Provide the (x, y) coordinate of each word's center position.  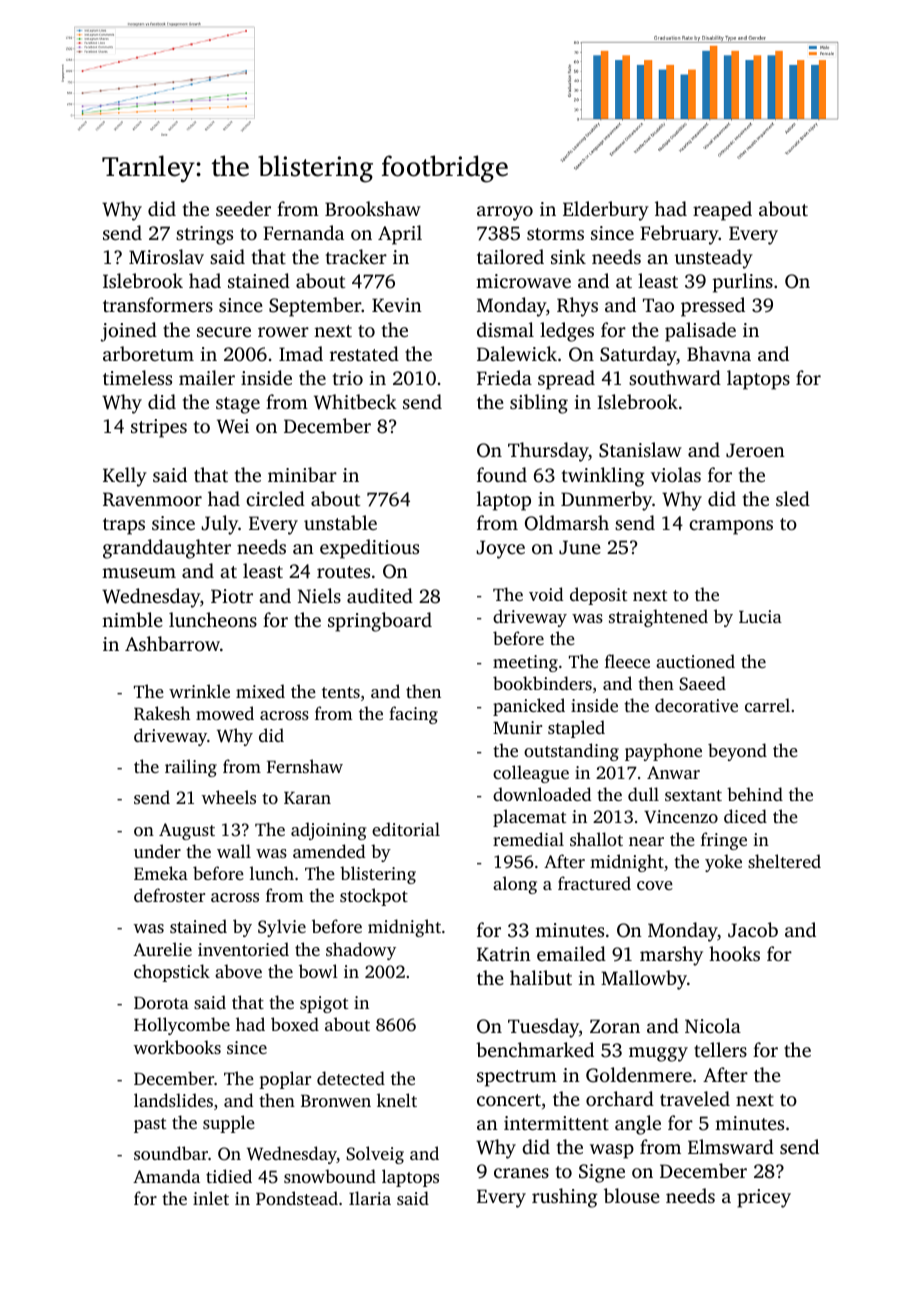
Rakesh (162, 713)
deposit (598, 596)
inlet (211, 1198)
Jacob (753, 930)
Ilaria (370, 1198)
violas (676, 474)
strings (204, 235)
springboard (380, 622)
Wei (233, 426)
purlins (743, 283)
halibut (541, 977)
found (502, 474)
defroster (169, 895)
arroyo (505, 213)
